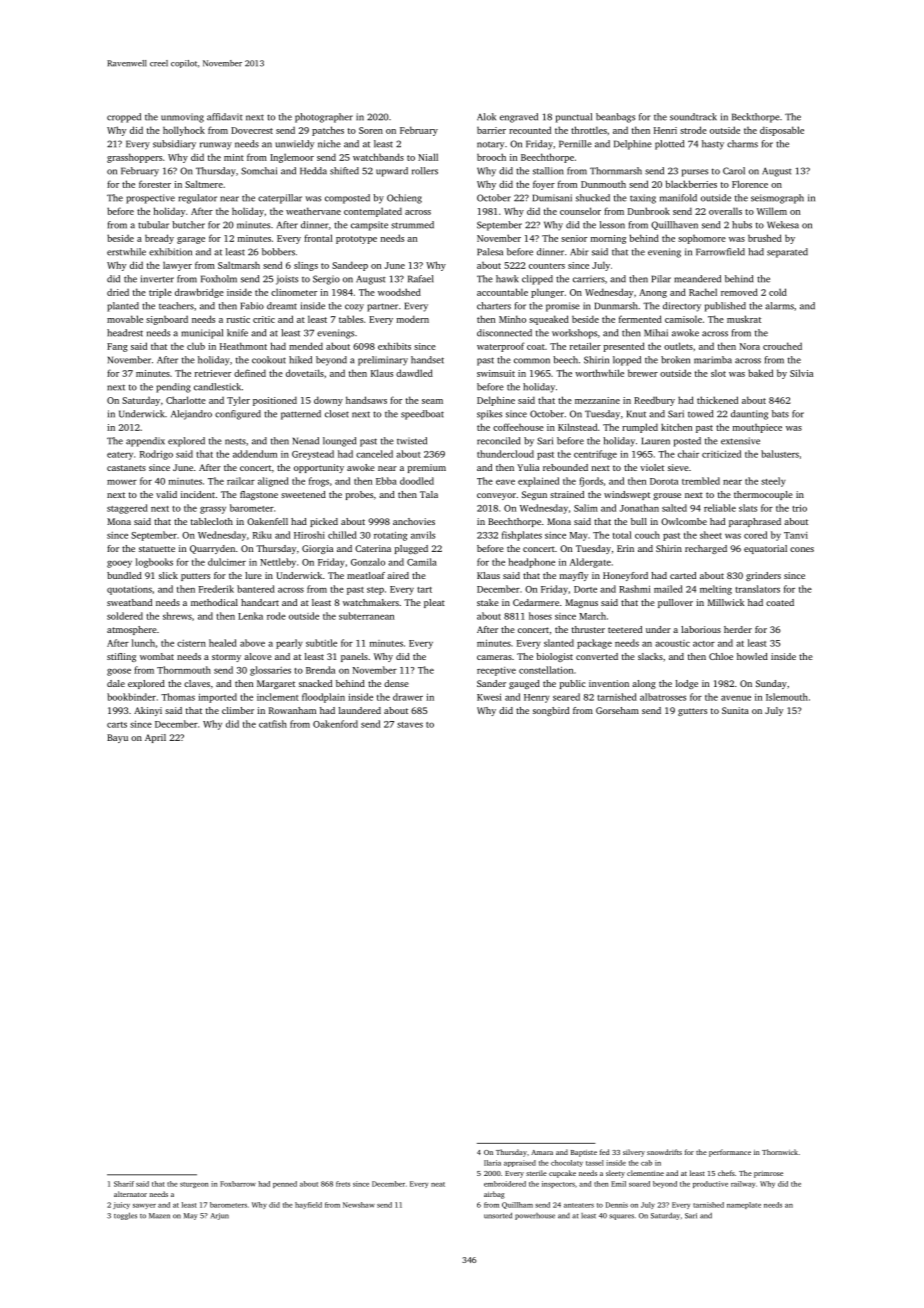  I want to click on erstwhile, so click(126, 252).
